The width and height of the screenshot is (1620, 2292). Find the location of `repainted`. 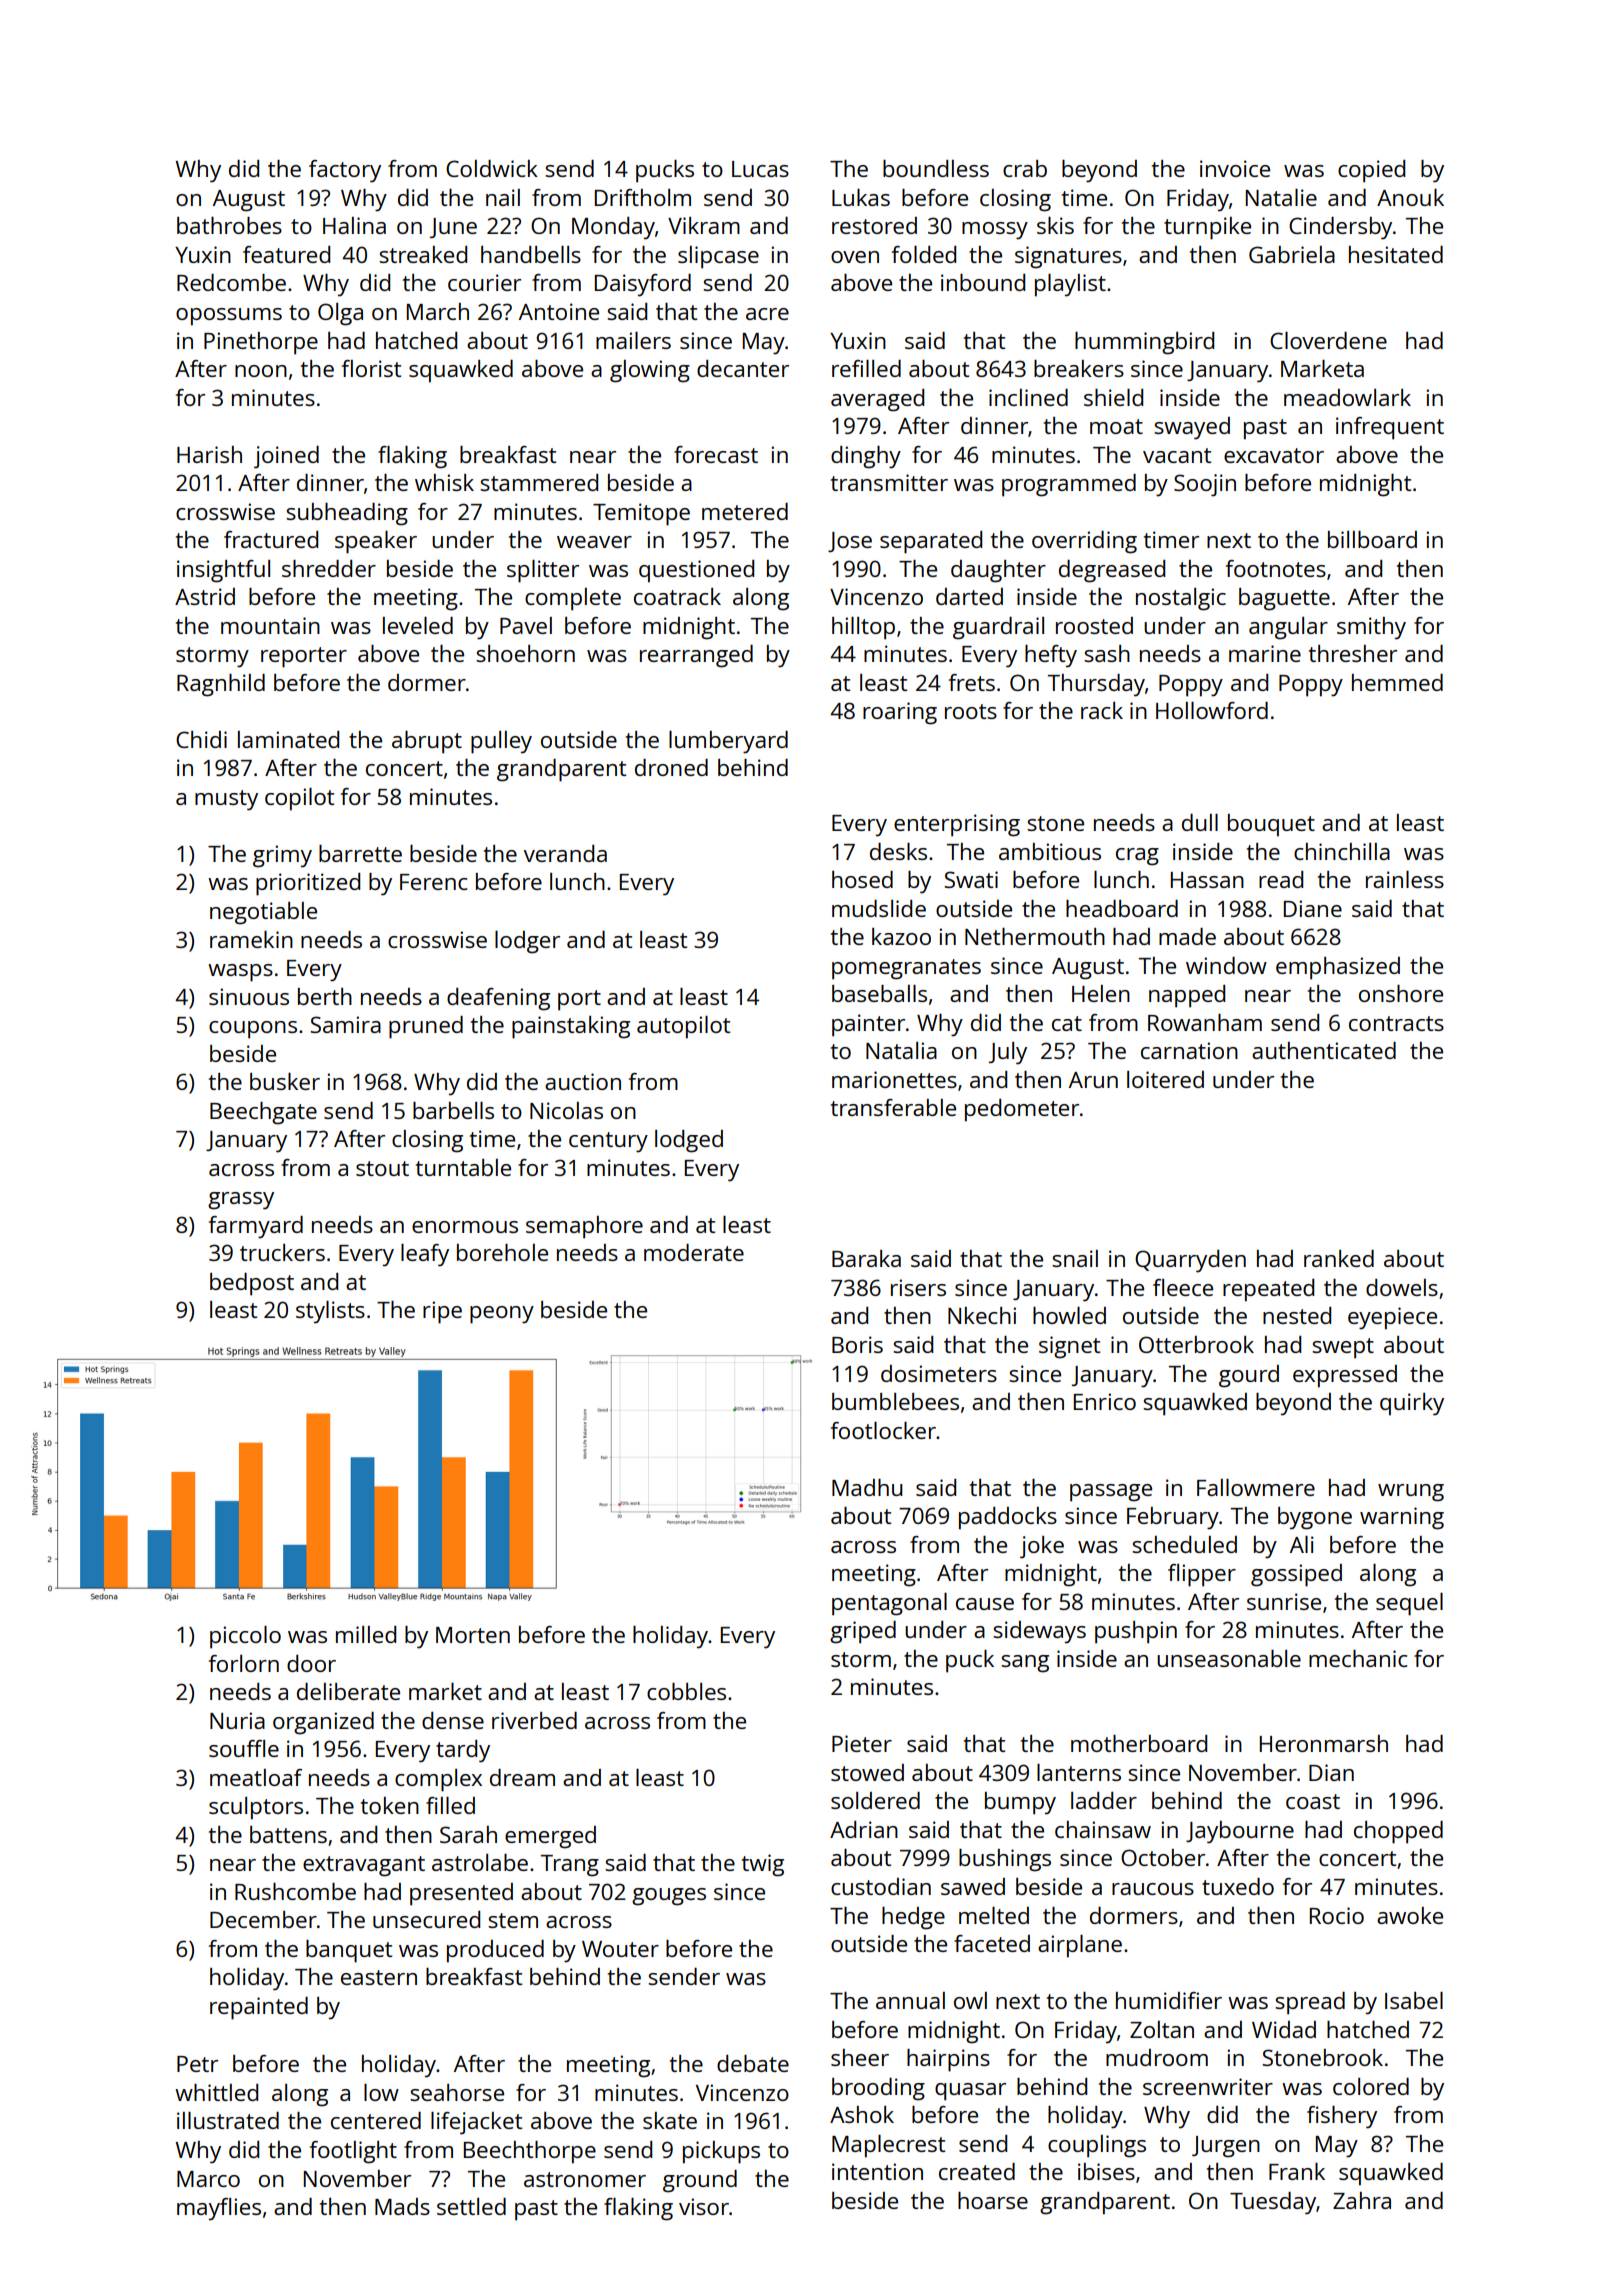

repainted is located at coordinates (259, 2008).
